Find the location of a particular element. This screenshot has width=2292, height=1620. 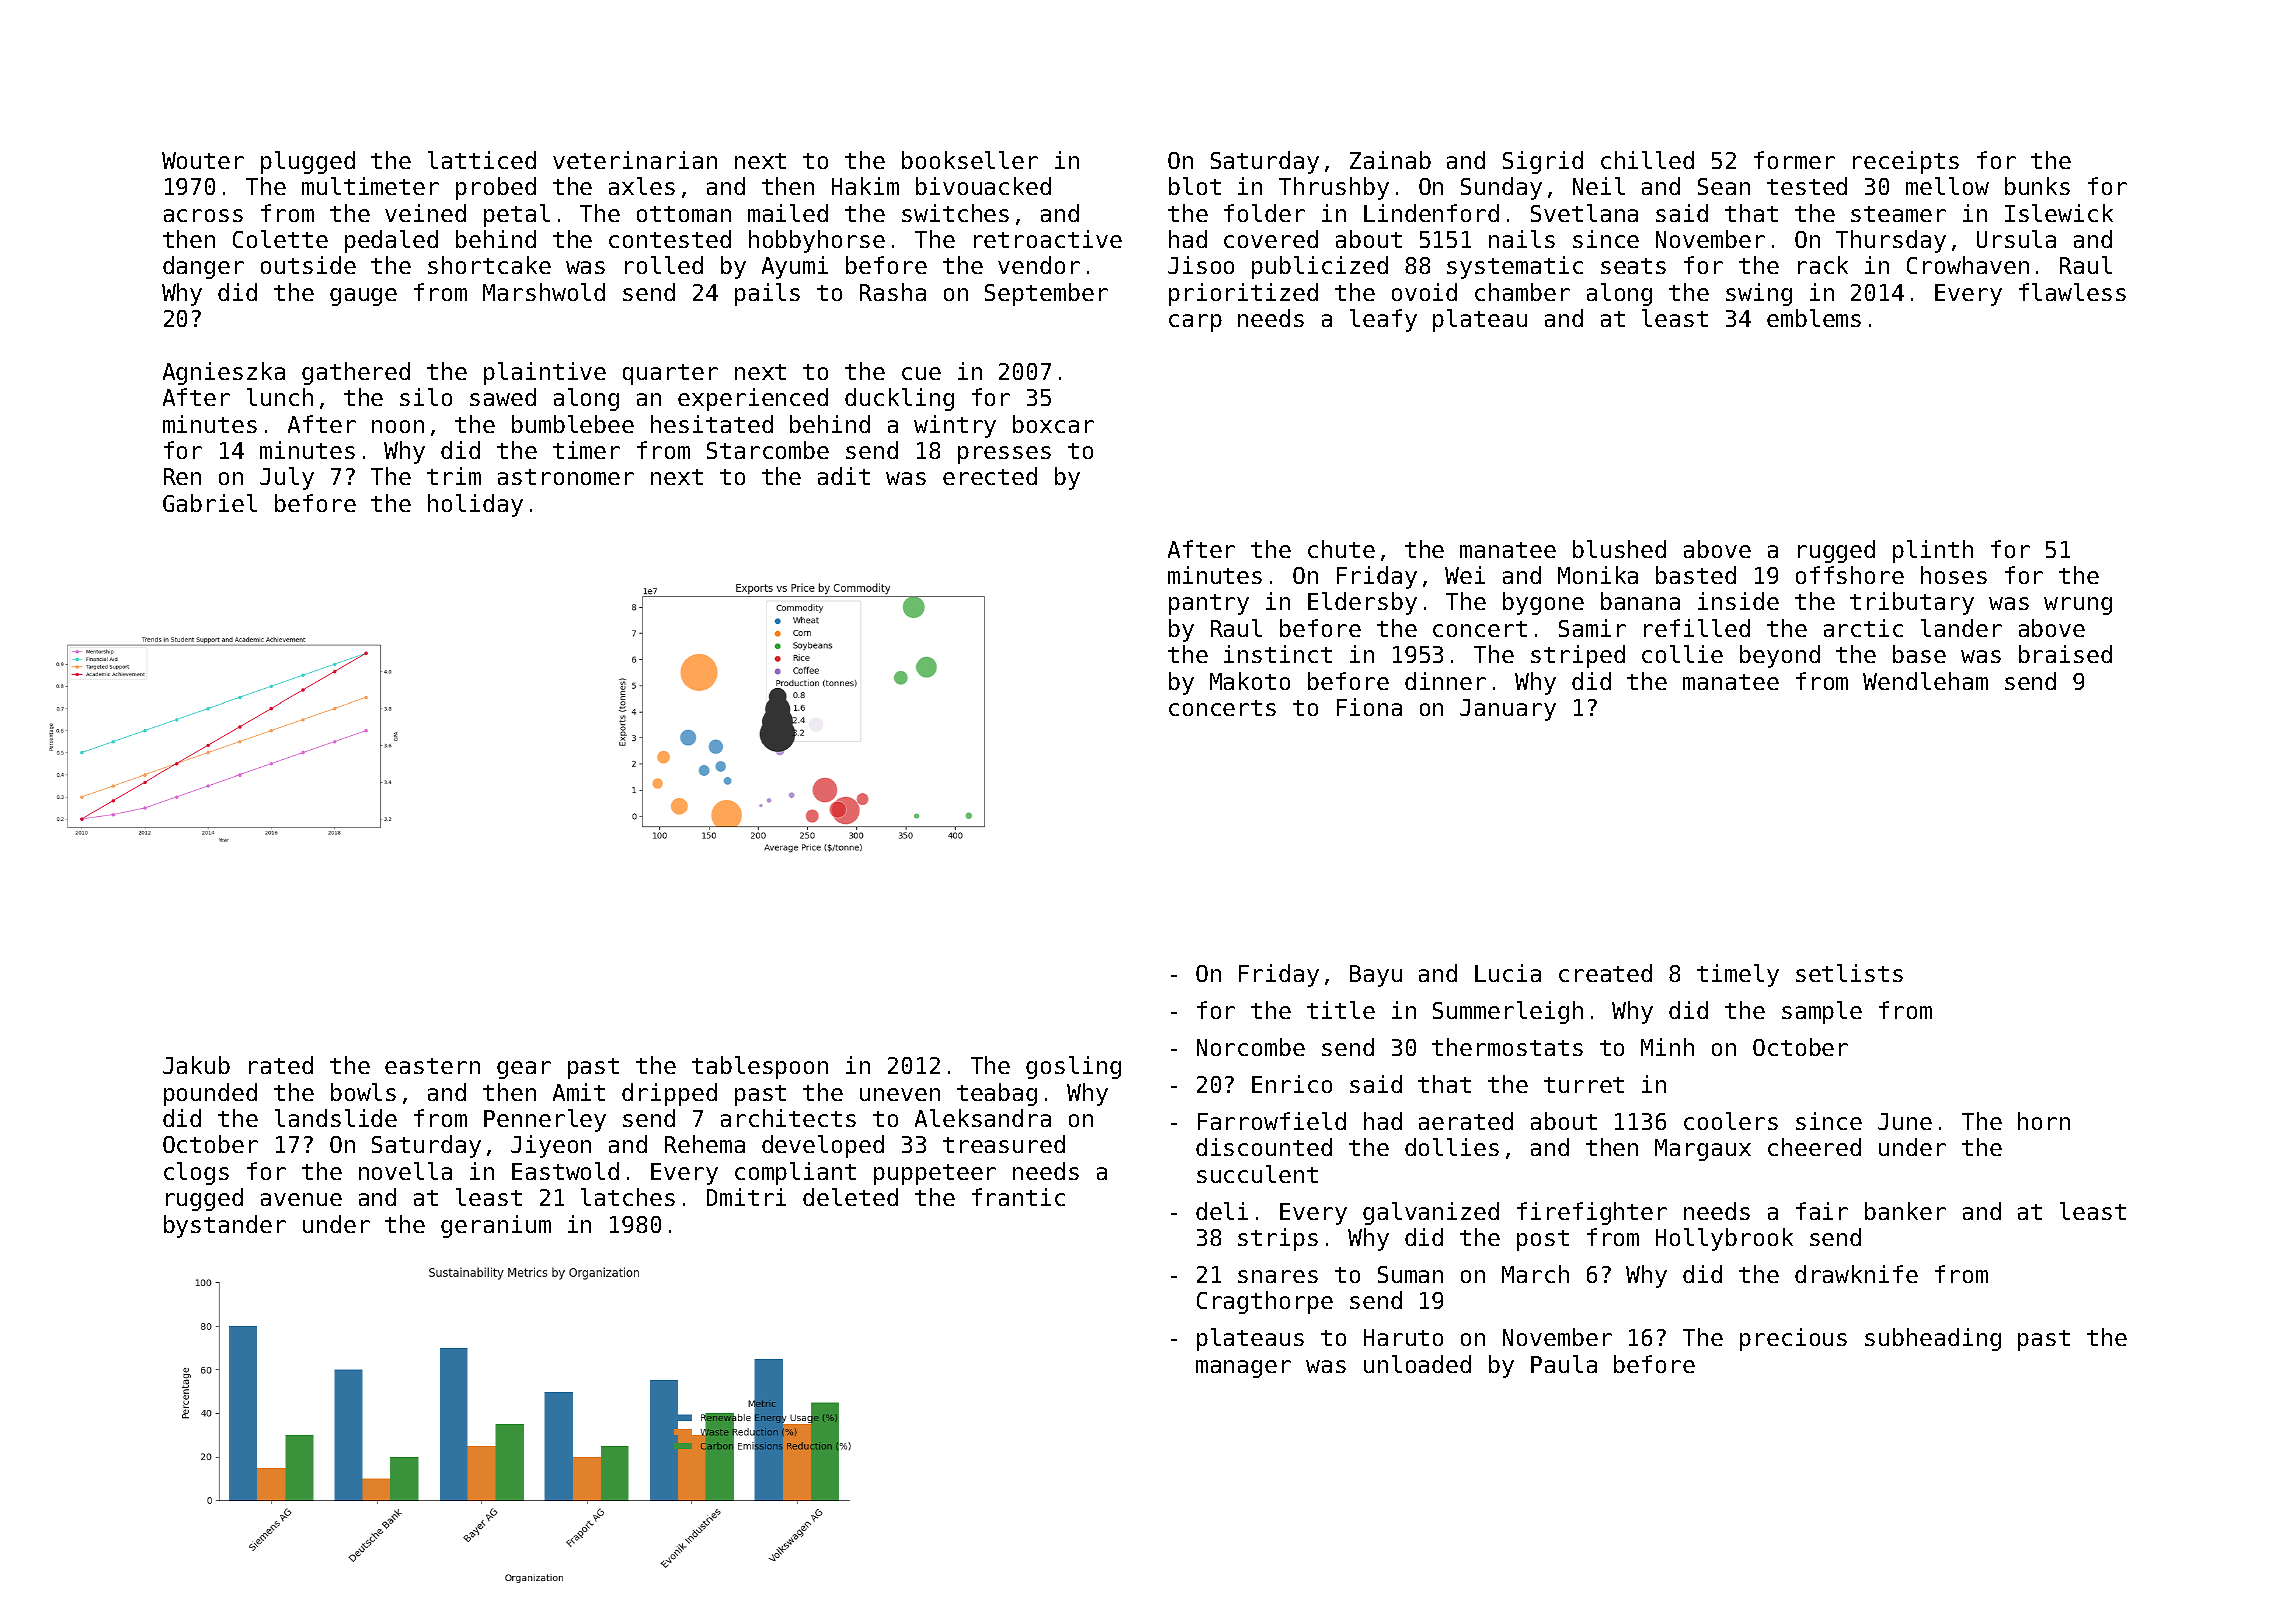

danger is located at coordinates (203, 267).
